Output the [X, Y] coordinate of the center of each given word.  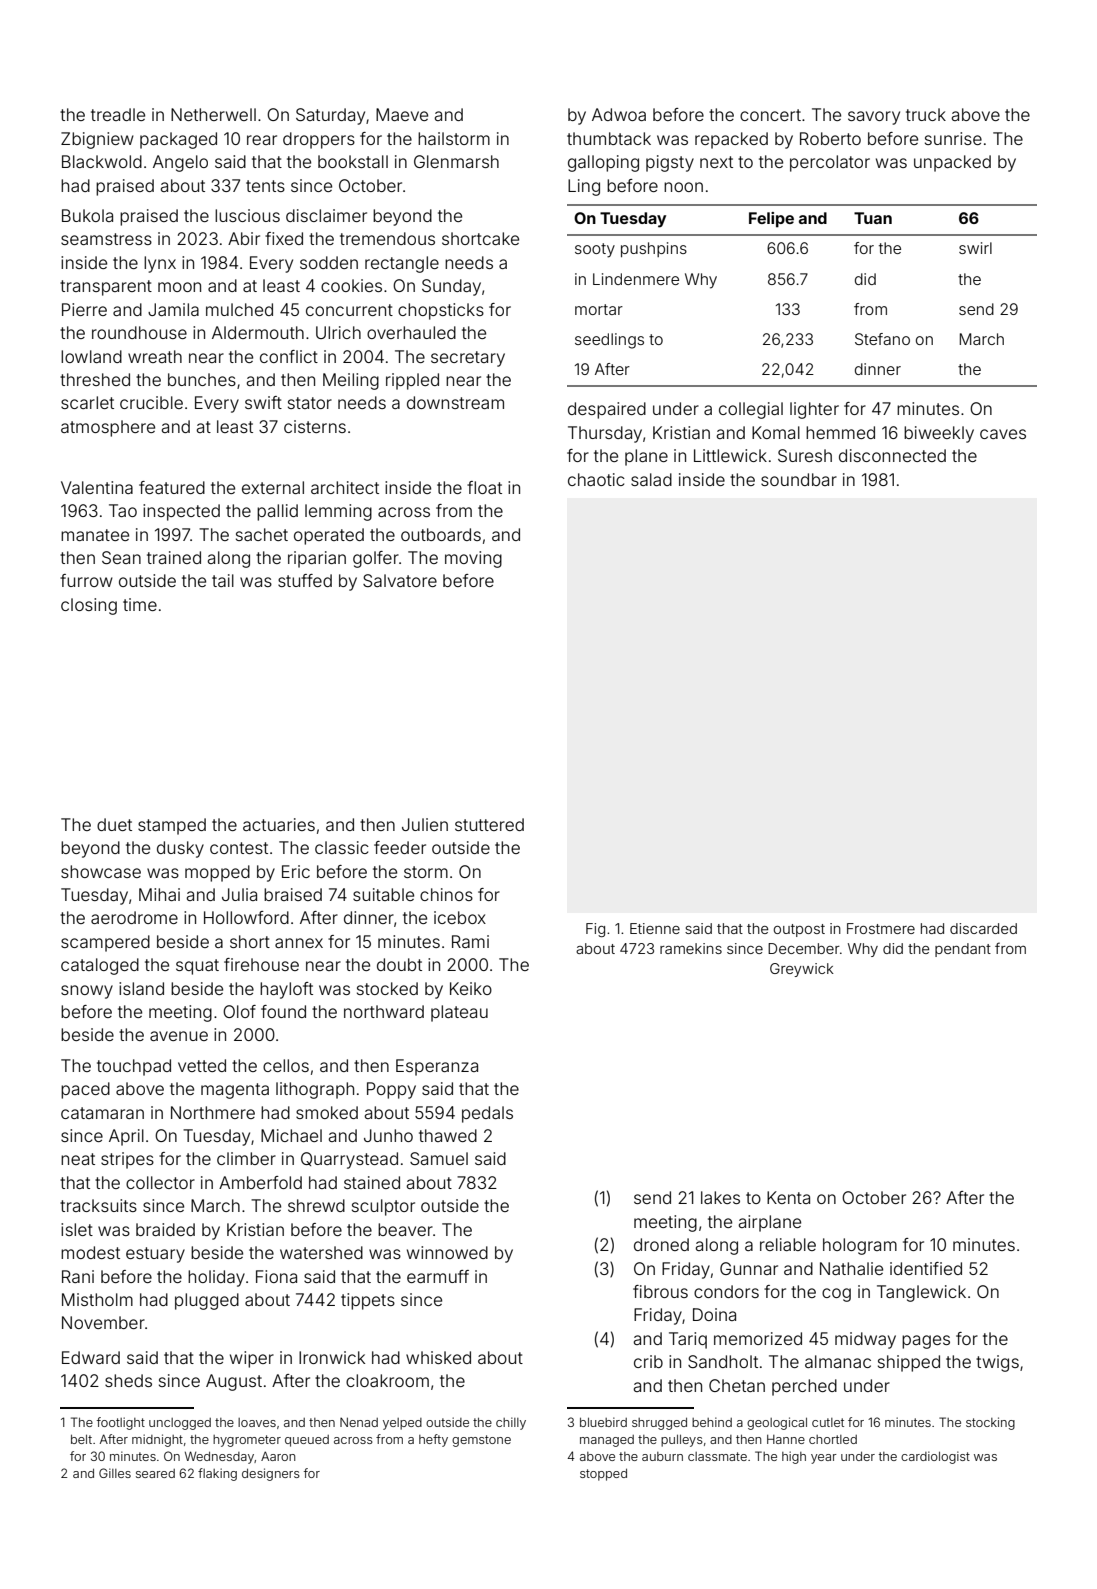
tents [265, 186]
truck [926, 114]
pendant [963, 950]
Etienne [655, 928]
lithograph [315, 1090]
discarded [983, 928]
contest [239, 848]
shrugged [659, 1424]
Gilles [115, 1473]
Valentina [97, 487]
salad [651, 479]
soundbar [799, 479]
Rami [470, 941]
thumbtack [609, 138]
